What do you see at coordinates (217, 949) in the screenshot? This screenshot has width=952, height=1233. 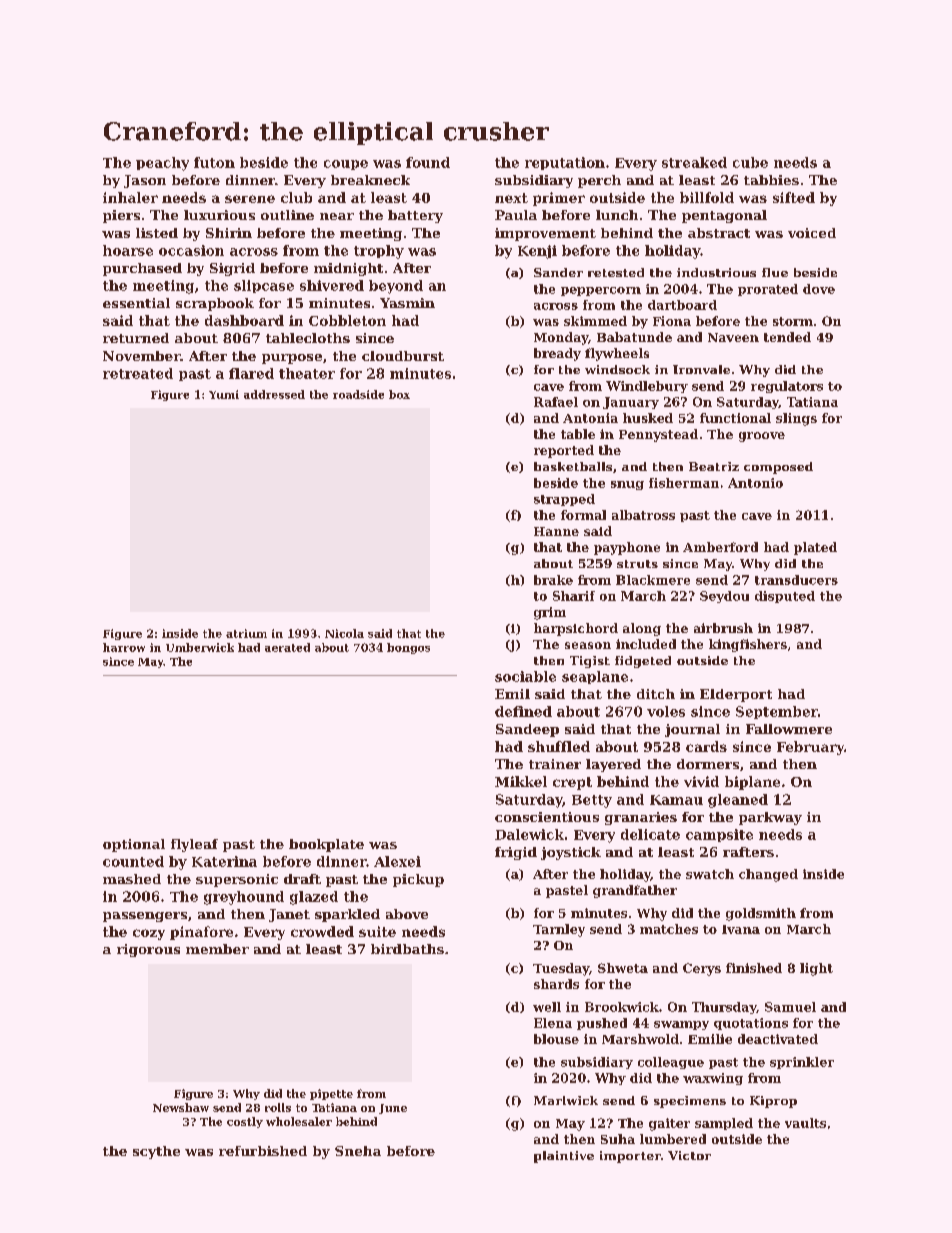 I see `member` at bounding box center [217, 949].
